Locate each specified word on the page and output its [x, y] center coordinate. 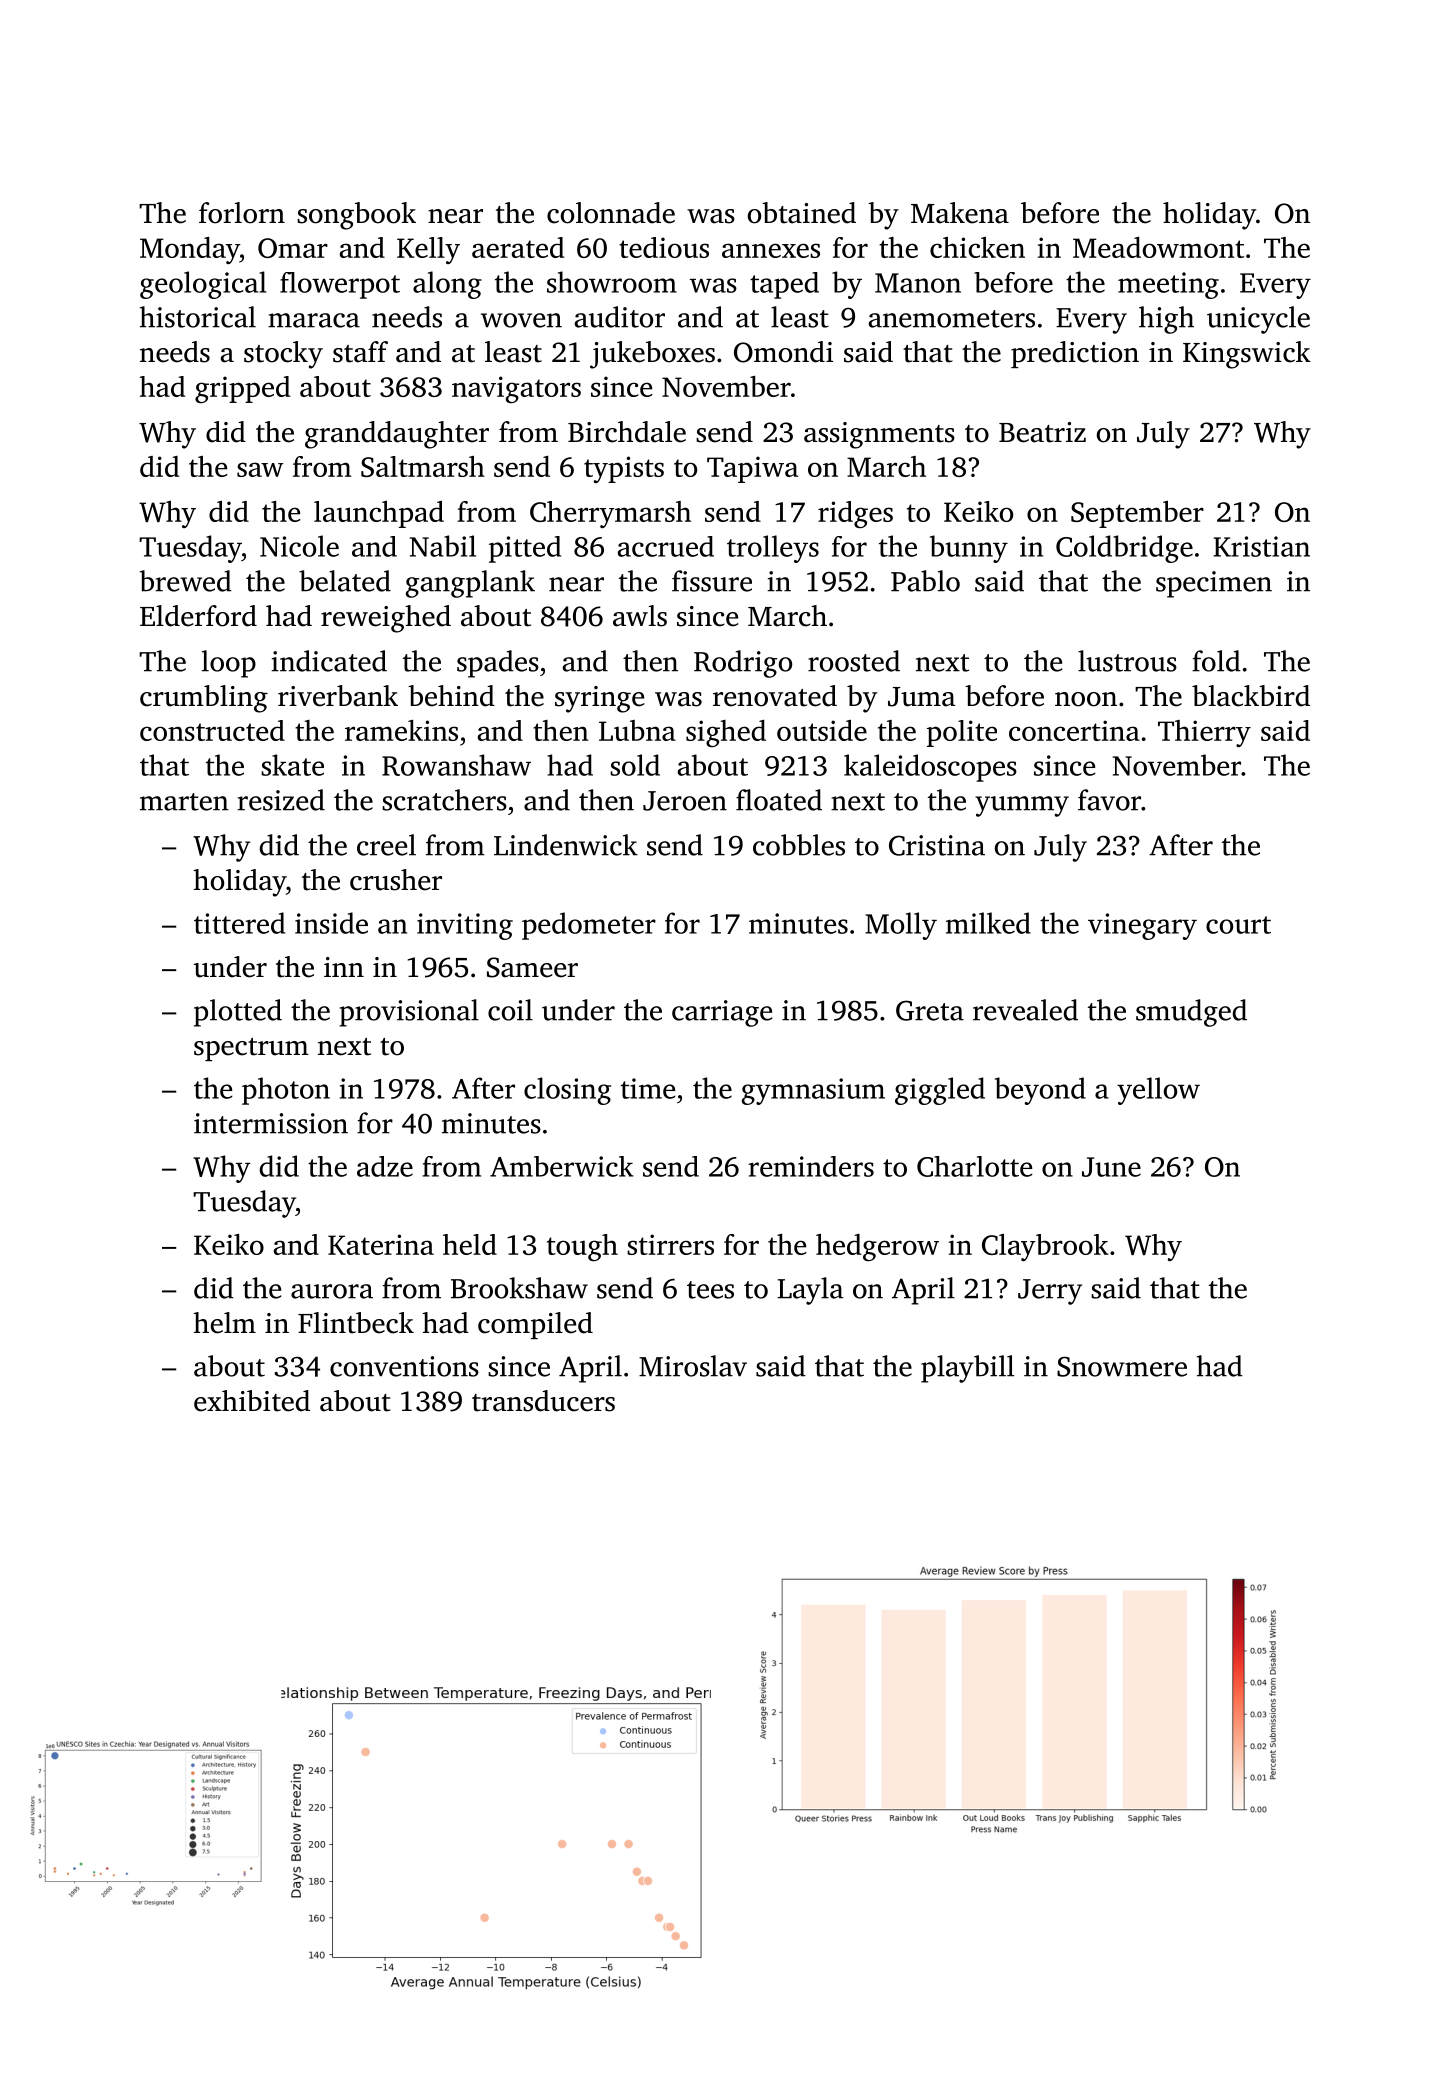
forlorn [242, 213]
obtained [802, 213]
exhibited [252, 1401]
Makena [960, 213]
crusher [396, 880]
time [648, 1088]
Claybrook [1045, 1247]
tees [710, 1290]
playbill [967, 1369]
